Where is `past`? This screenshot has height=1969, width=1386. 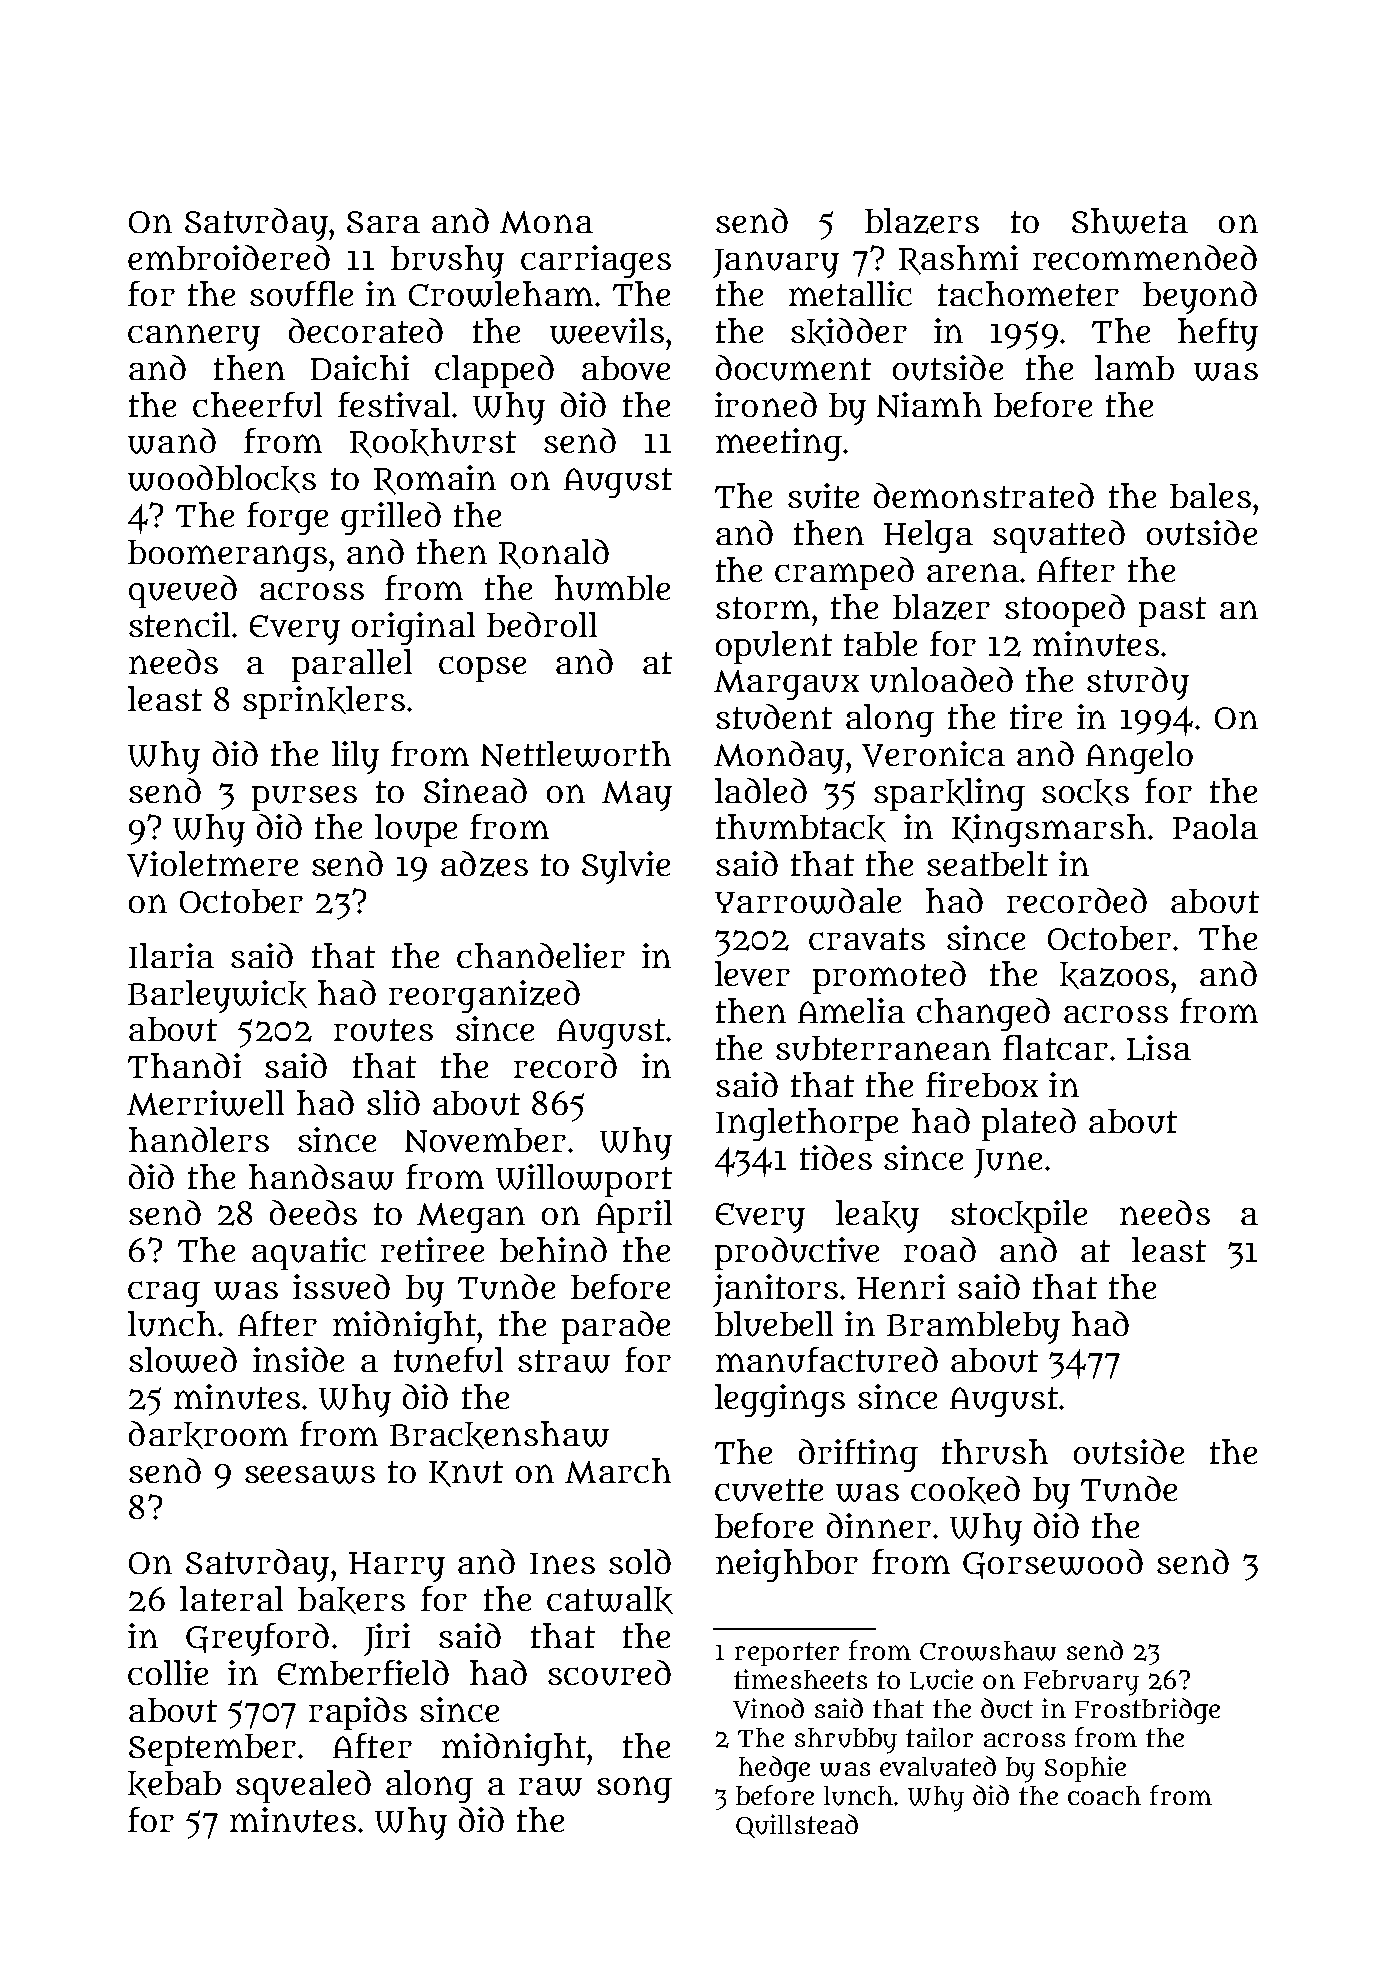 past is located at coordinates (1172, 612).
